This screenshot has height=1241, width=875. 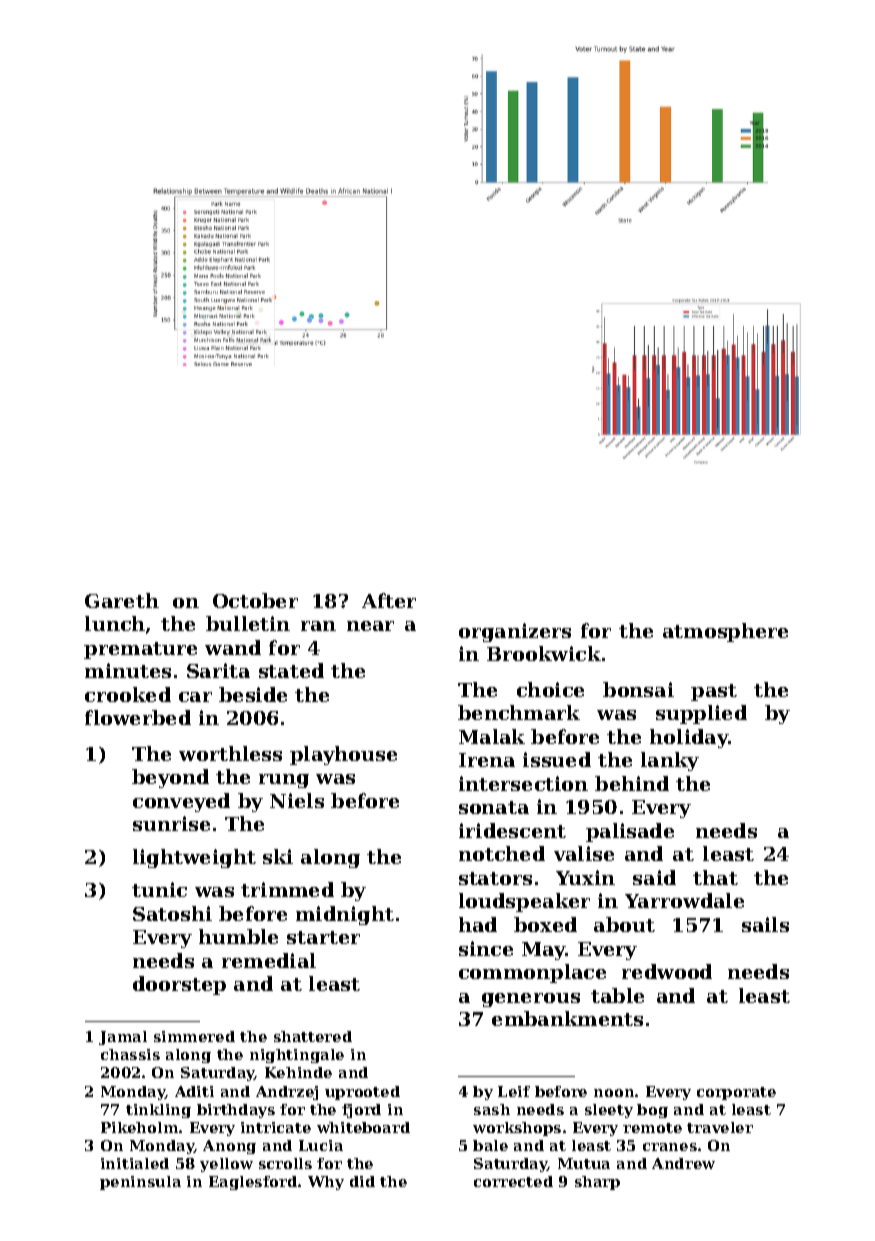 I want to click on doorstep, so click(x=179, y=985).
